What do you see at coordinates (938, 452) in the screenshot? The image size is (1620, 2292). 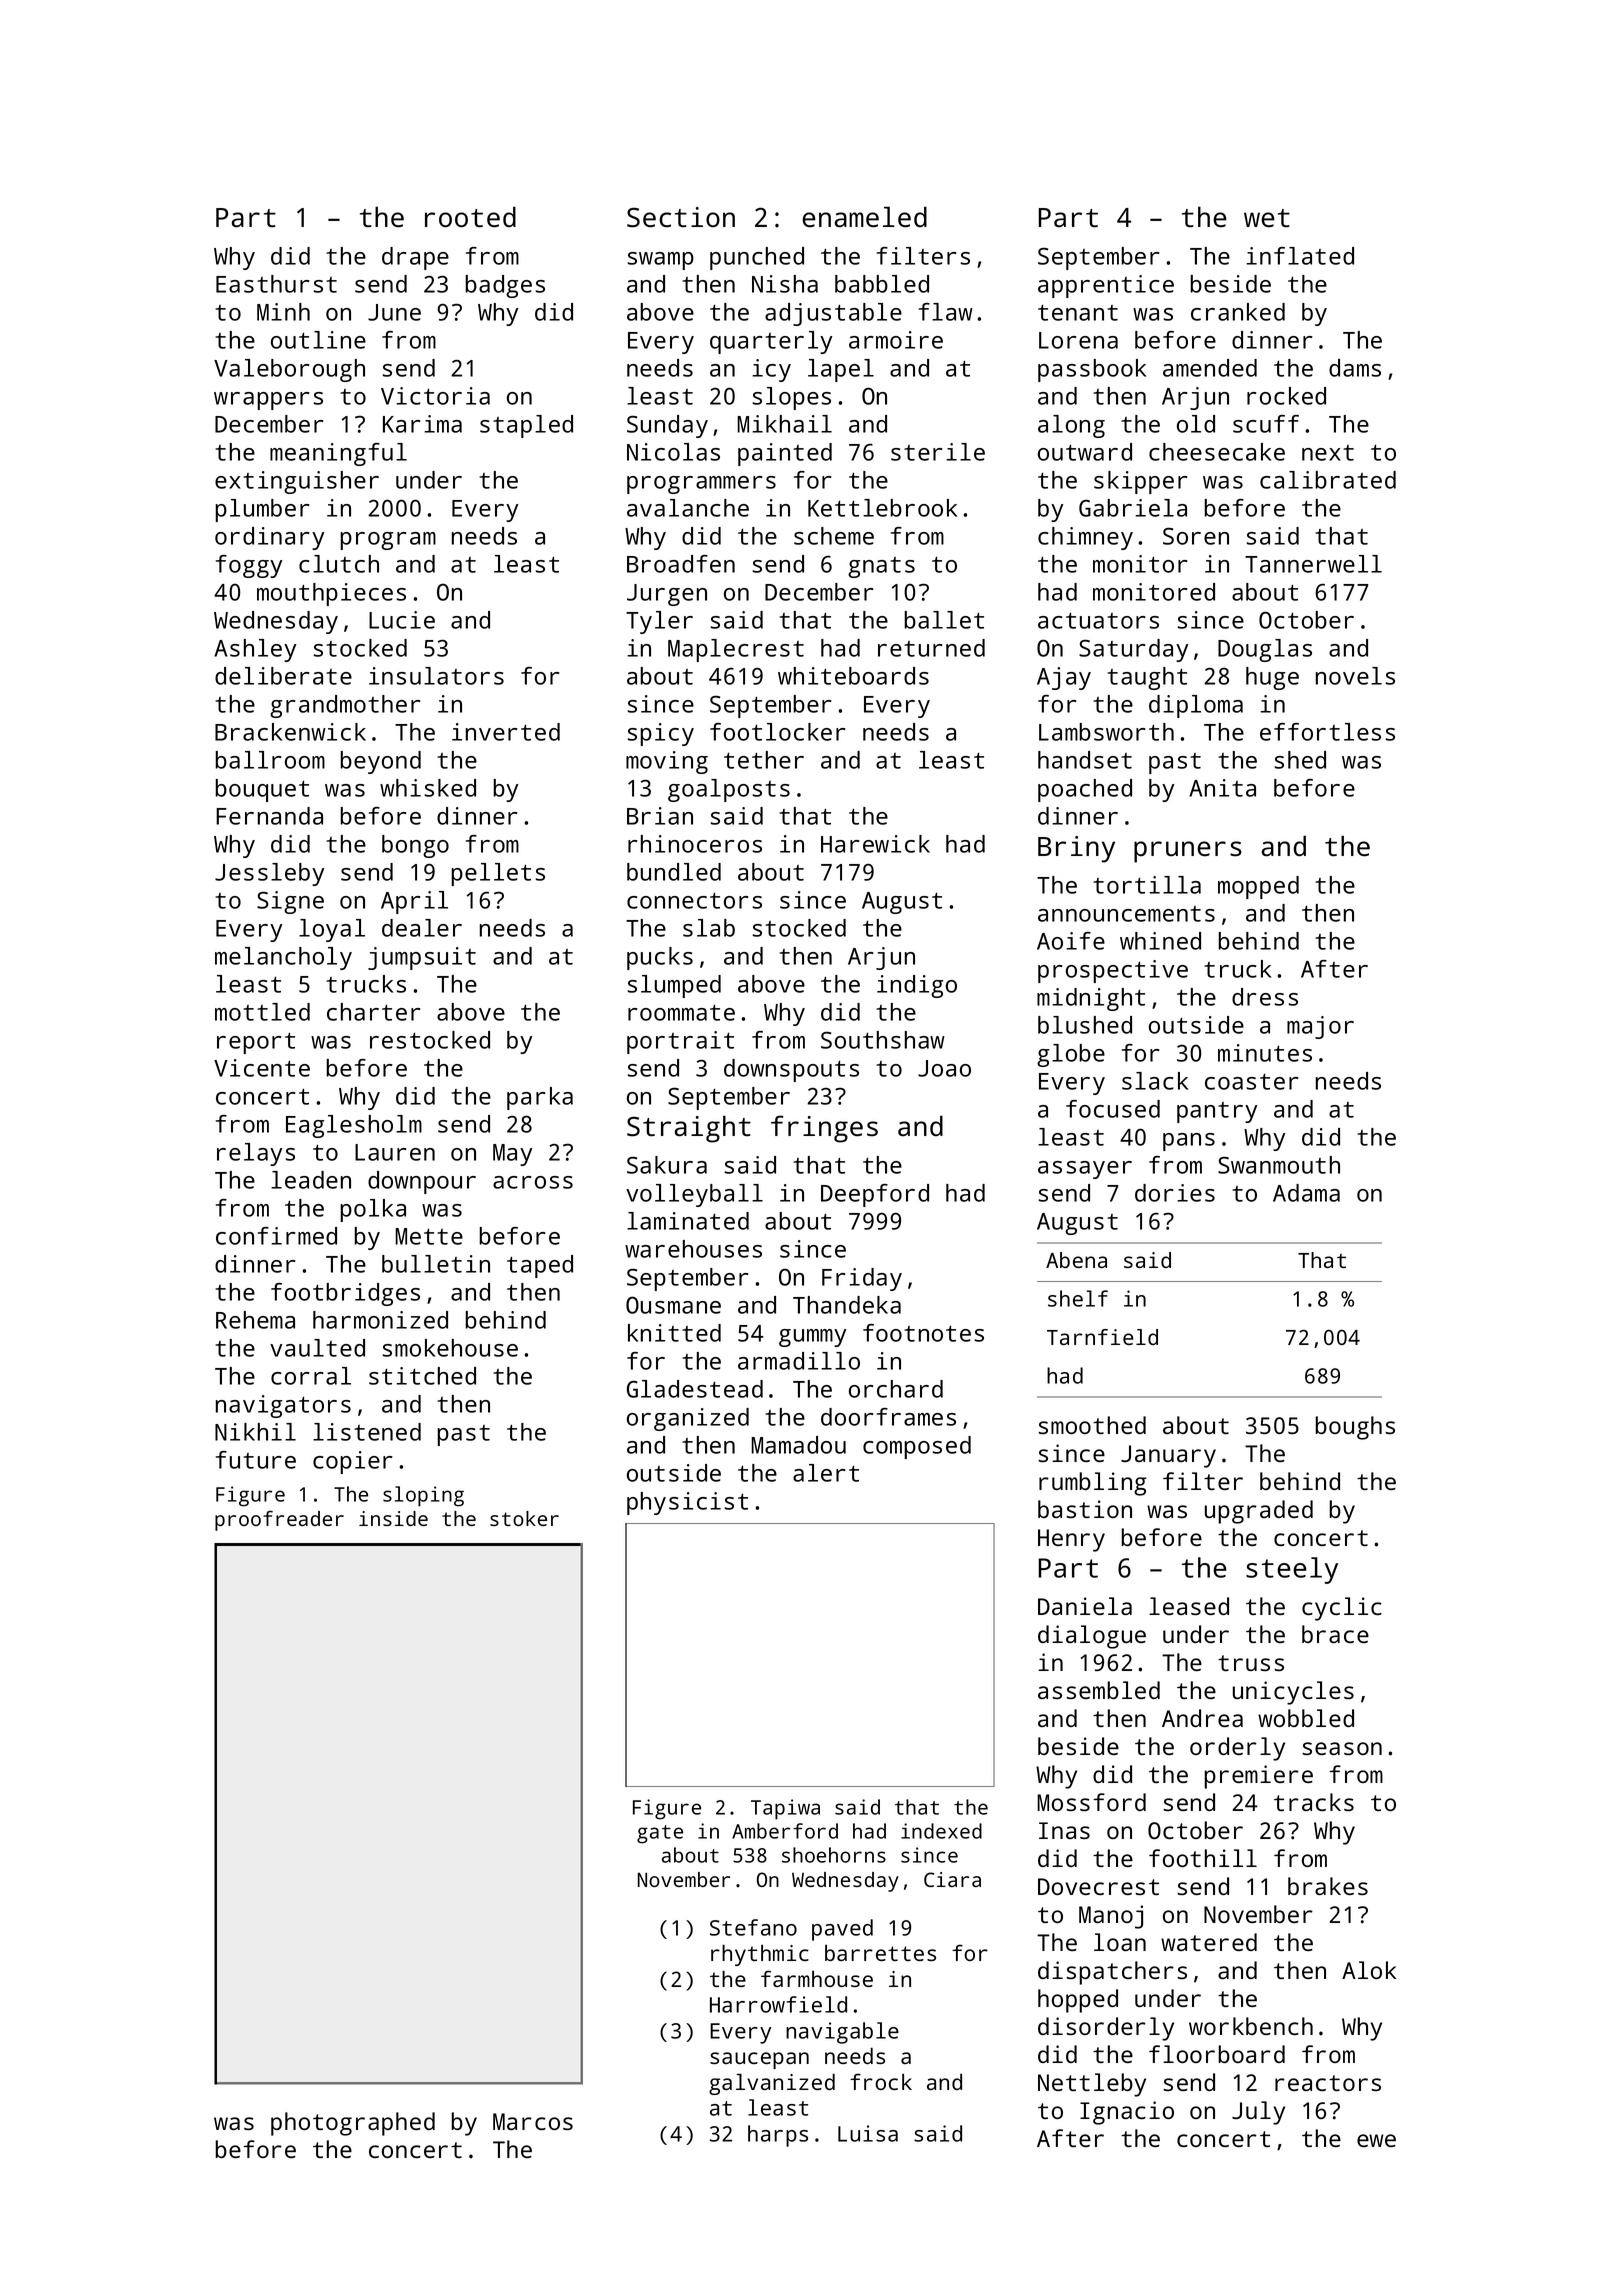 I see `sterile` at bounding box center [938, 452].
